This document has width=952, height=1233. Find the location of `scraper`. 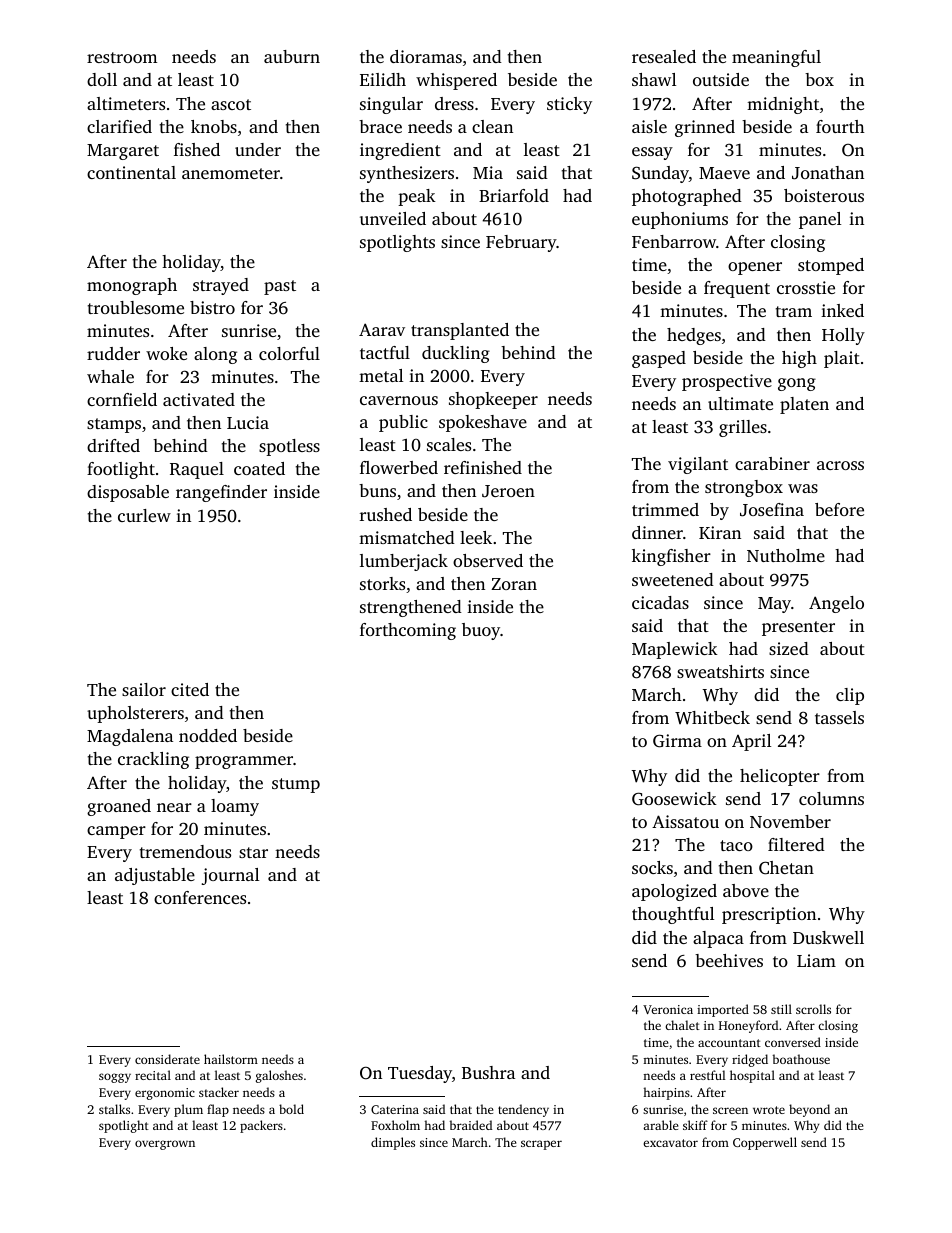

scraper is located at coordinates (541, 1145).
